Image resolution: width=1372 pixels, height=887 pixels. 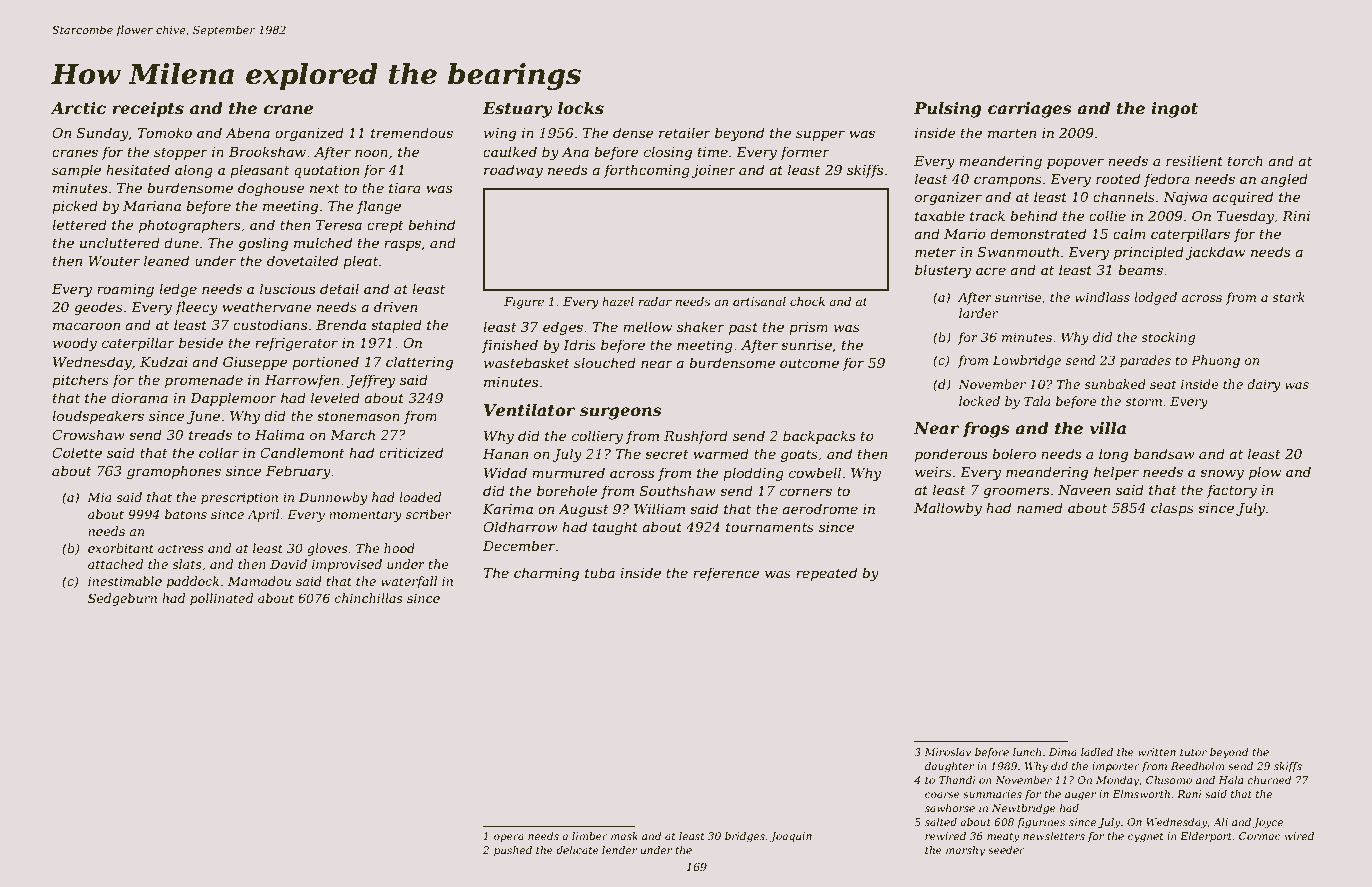 What do you see at coordinates (1193, 752) in the image?
I see `tutor` at bounding box center [1193, 752].
